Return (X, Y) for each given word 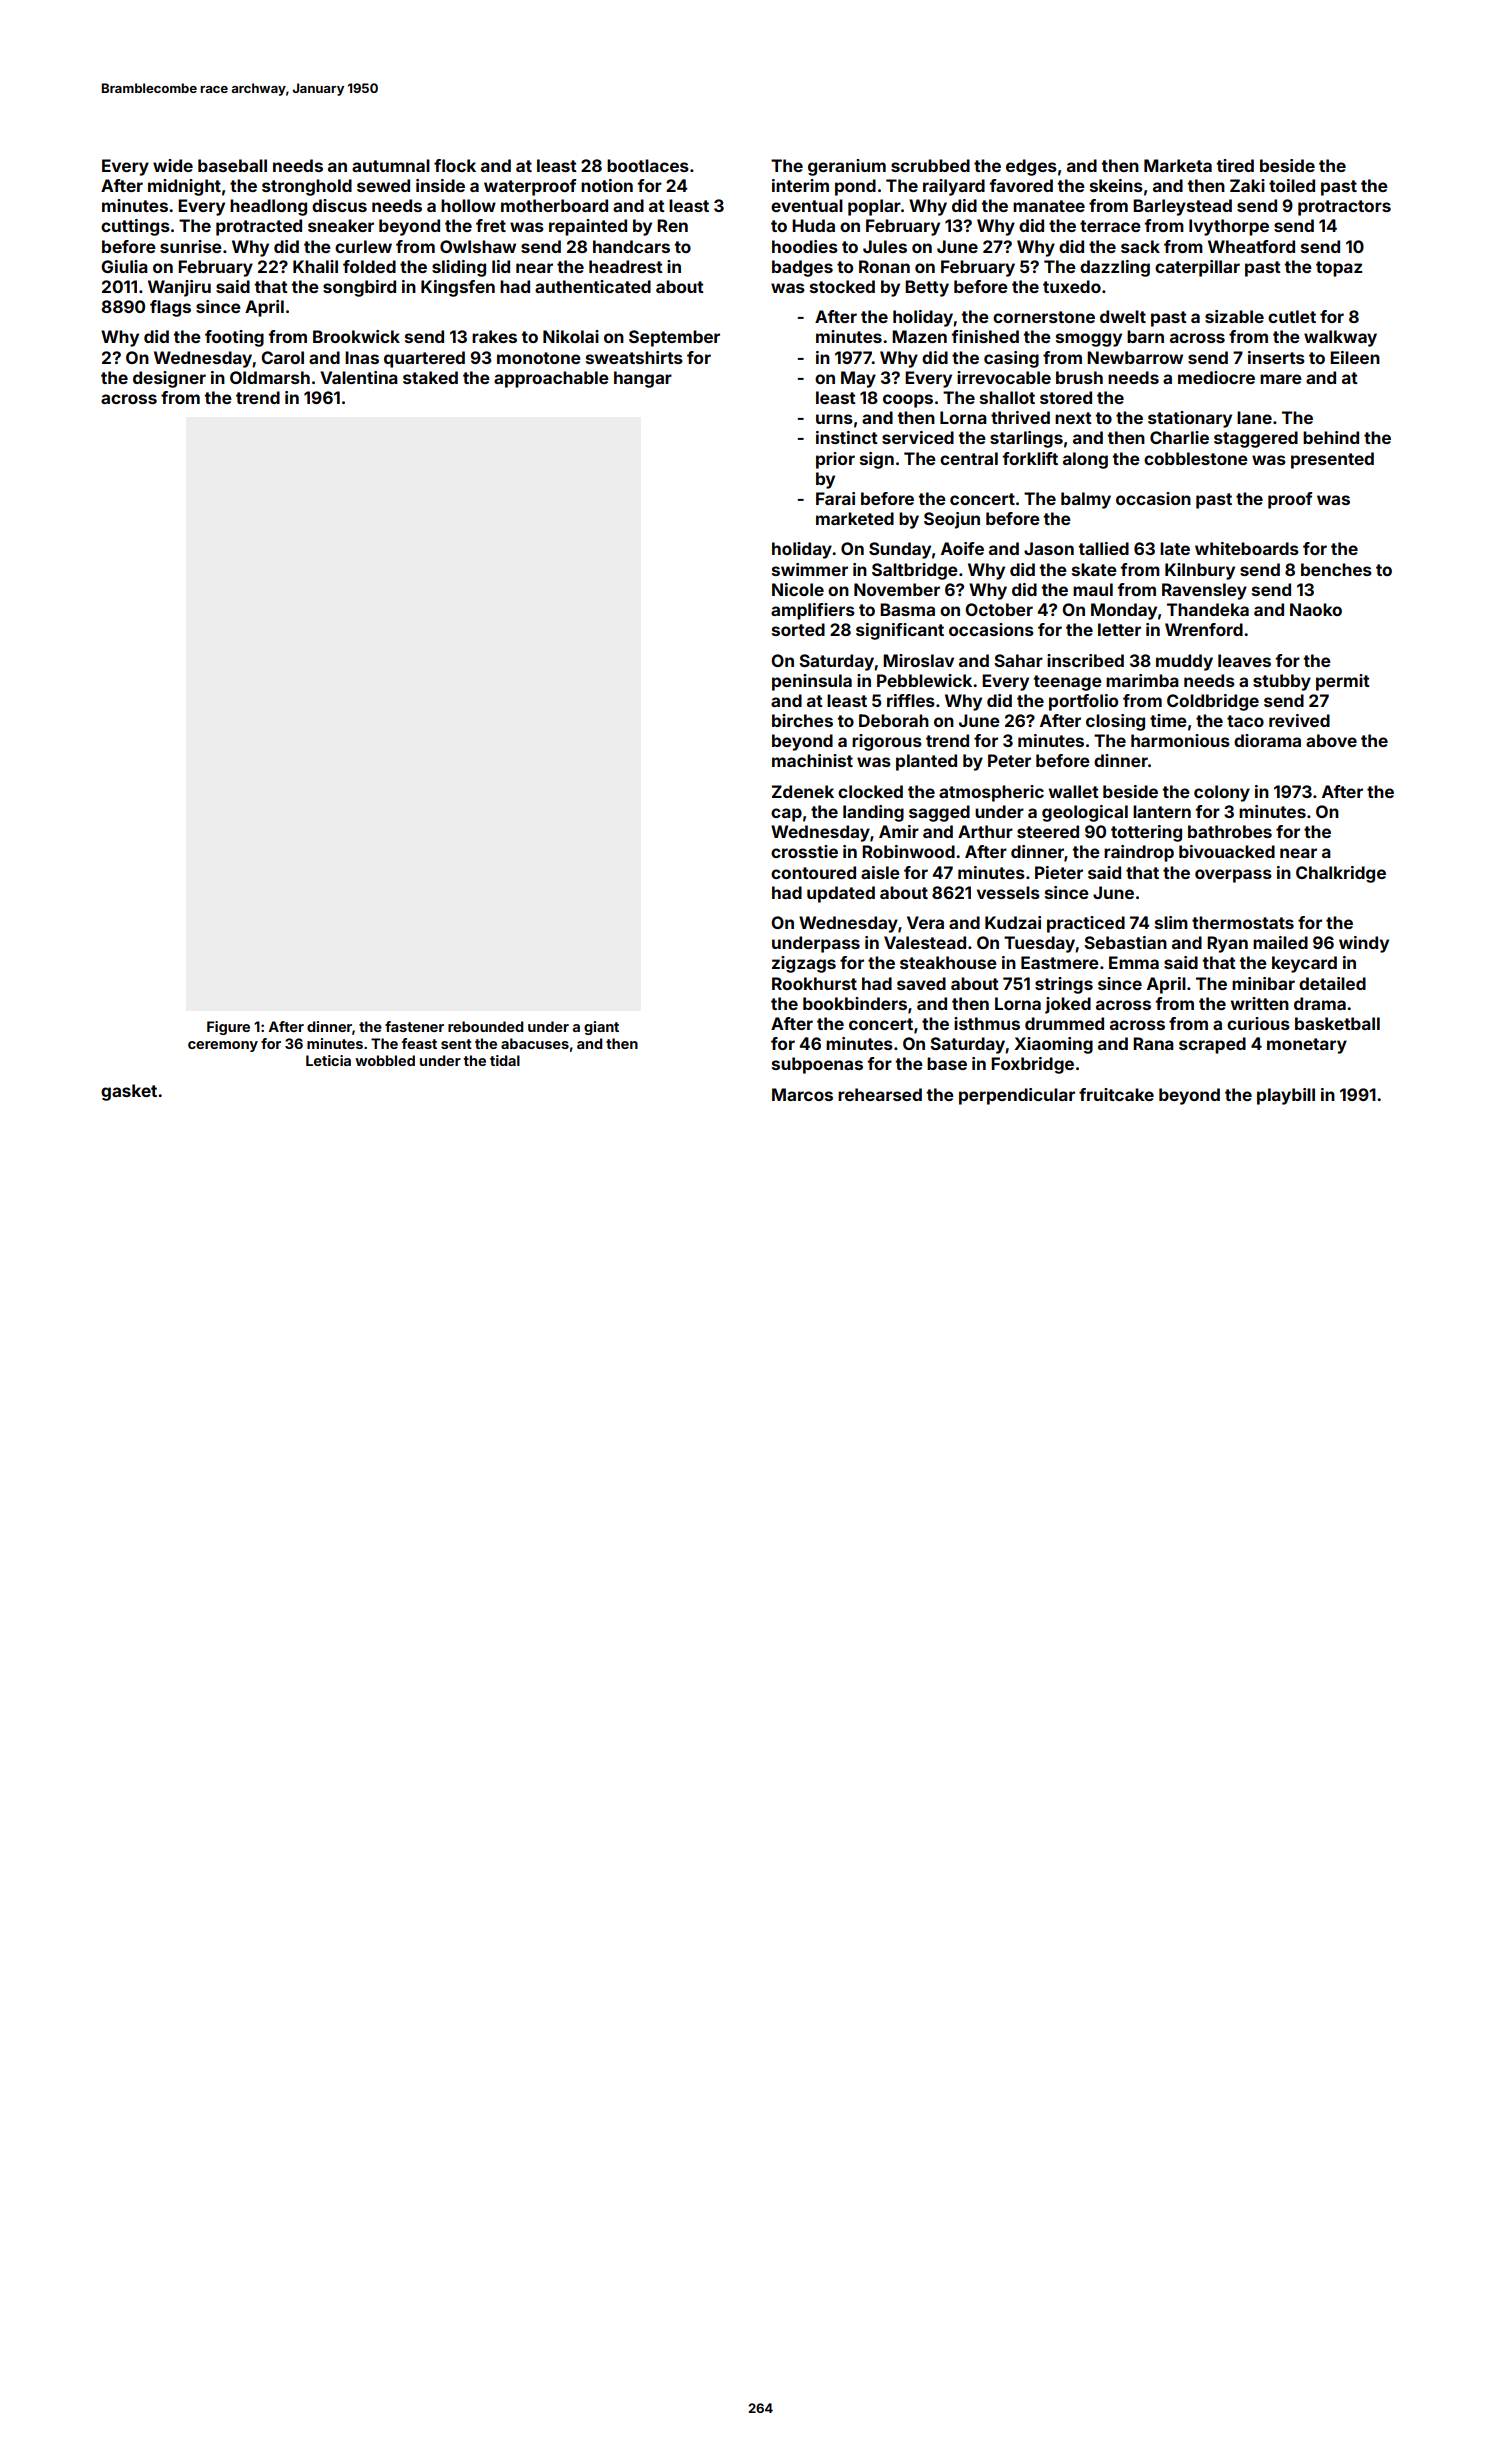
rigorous (887, 742)
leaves (1244, 660)
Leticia (328, 1060)
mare (1281, 379)
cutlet (1292, 316)
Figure (228, 1028)
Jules (885, 246)
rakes (494, 336)
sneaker (341, 225)
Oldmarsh (270, 377)
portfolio (1083, 702)
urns (834, 419)
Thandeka (1208, 609)
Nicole (798, 589)
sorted (798, 629)
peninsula (812, 682)
